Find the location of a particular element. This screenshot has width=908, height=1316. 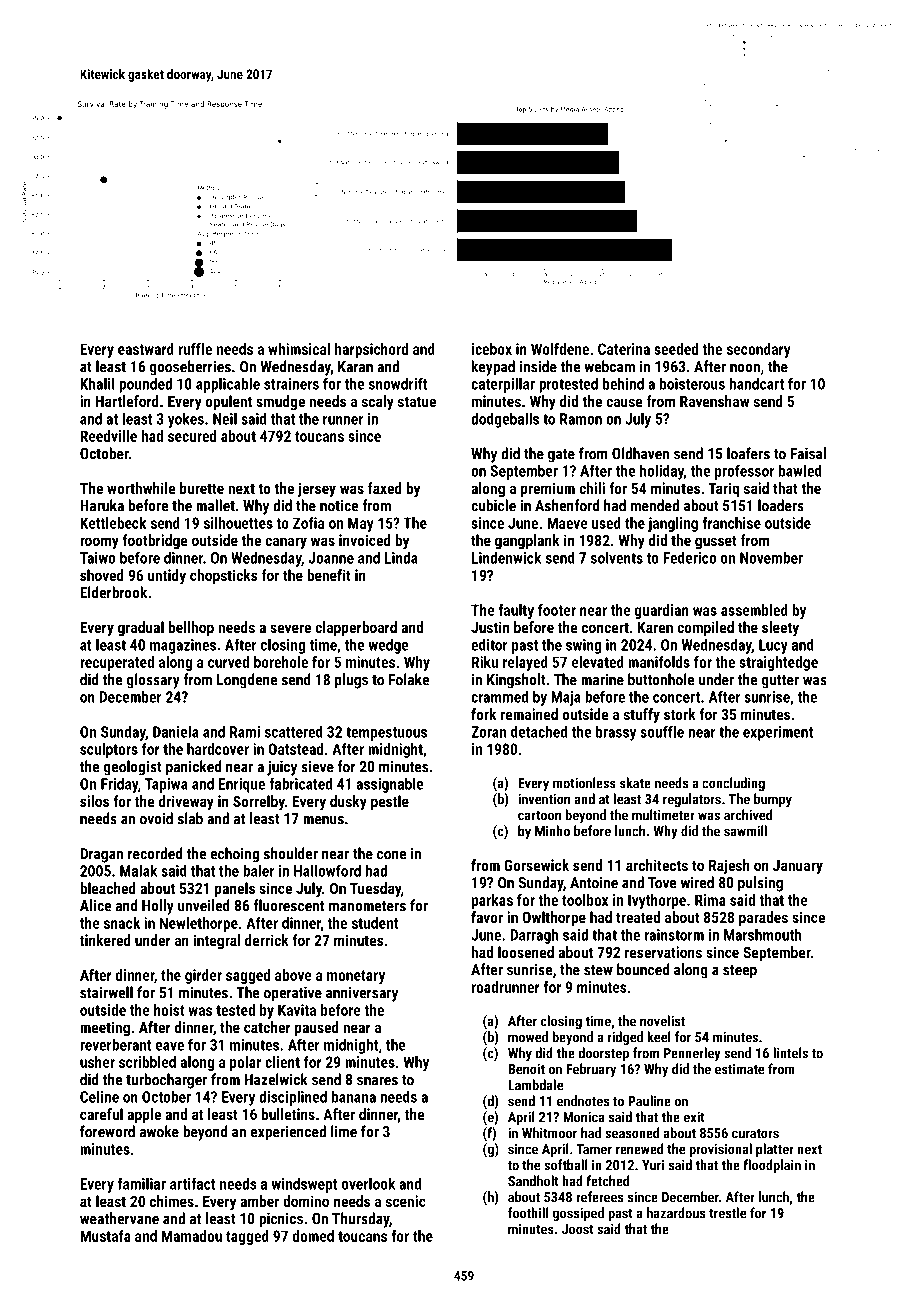

gooseberries is located at coordinates (190, 368).
